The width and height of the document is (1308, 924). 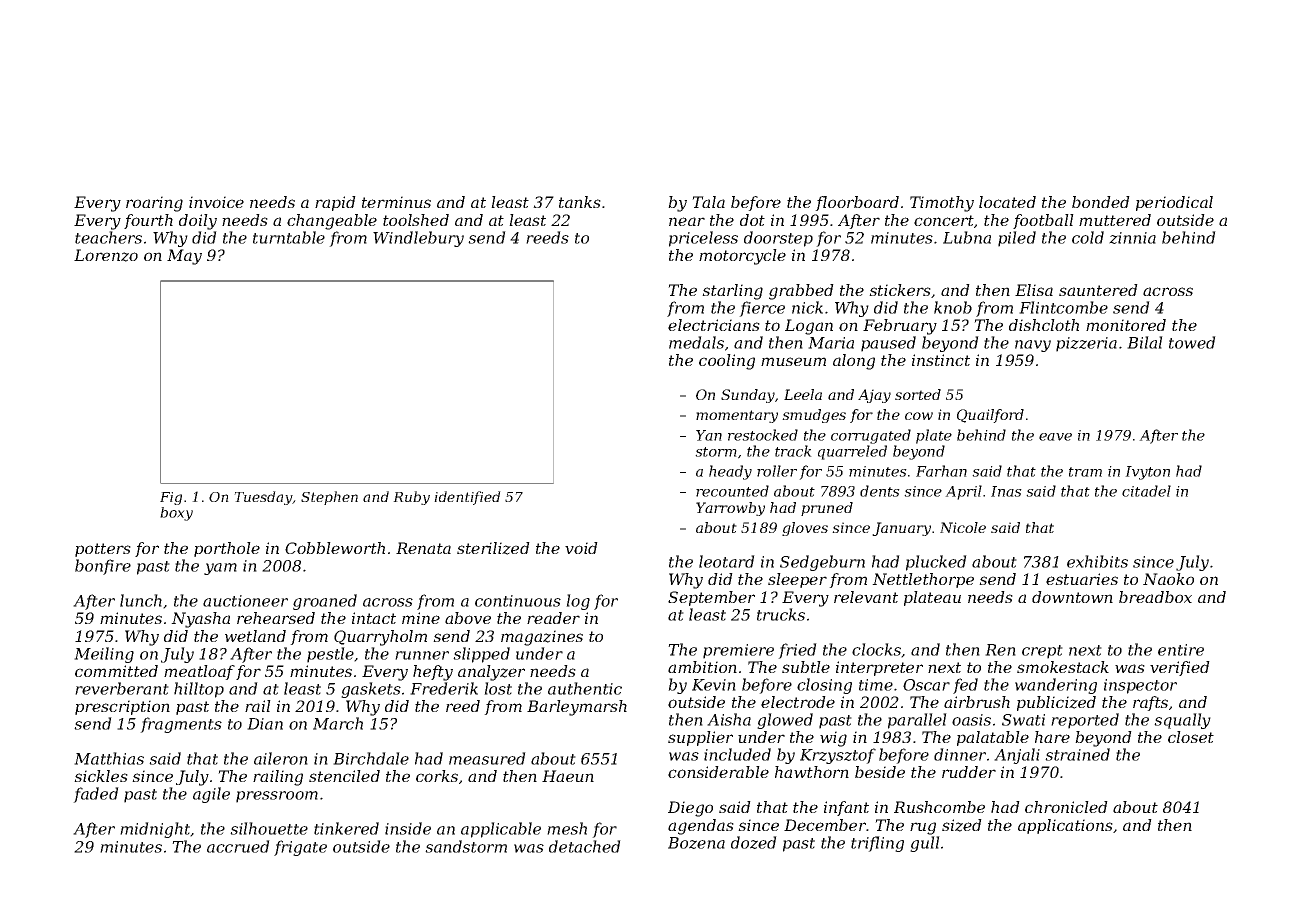 What do you see at coordinates (805, 529) in the document?
I see `gloves` at bounding box center [805, 529].
